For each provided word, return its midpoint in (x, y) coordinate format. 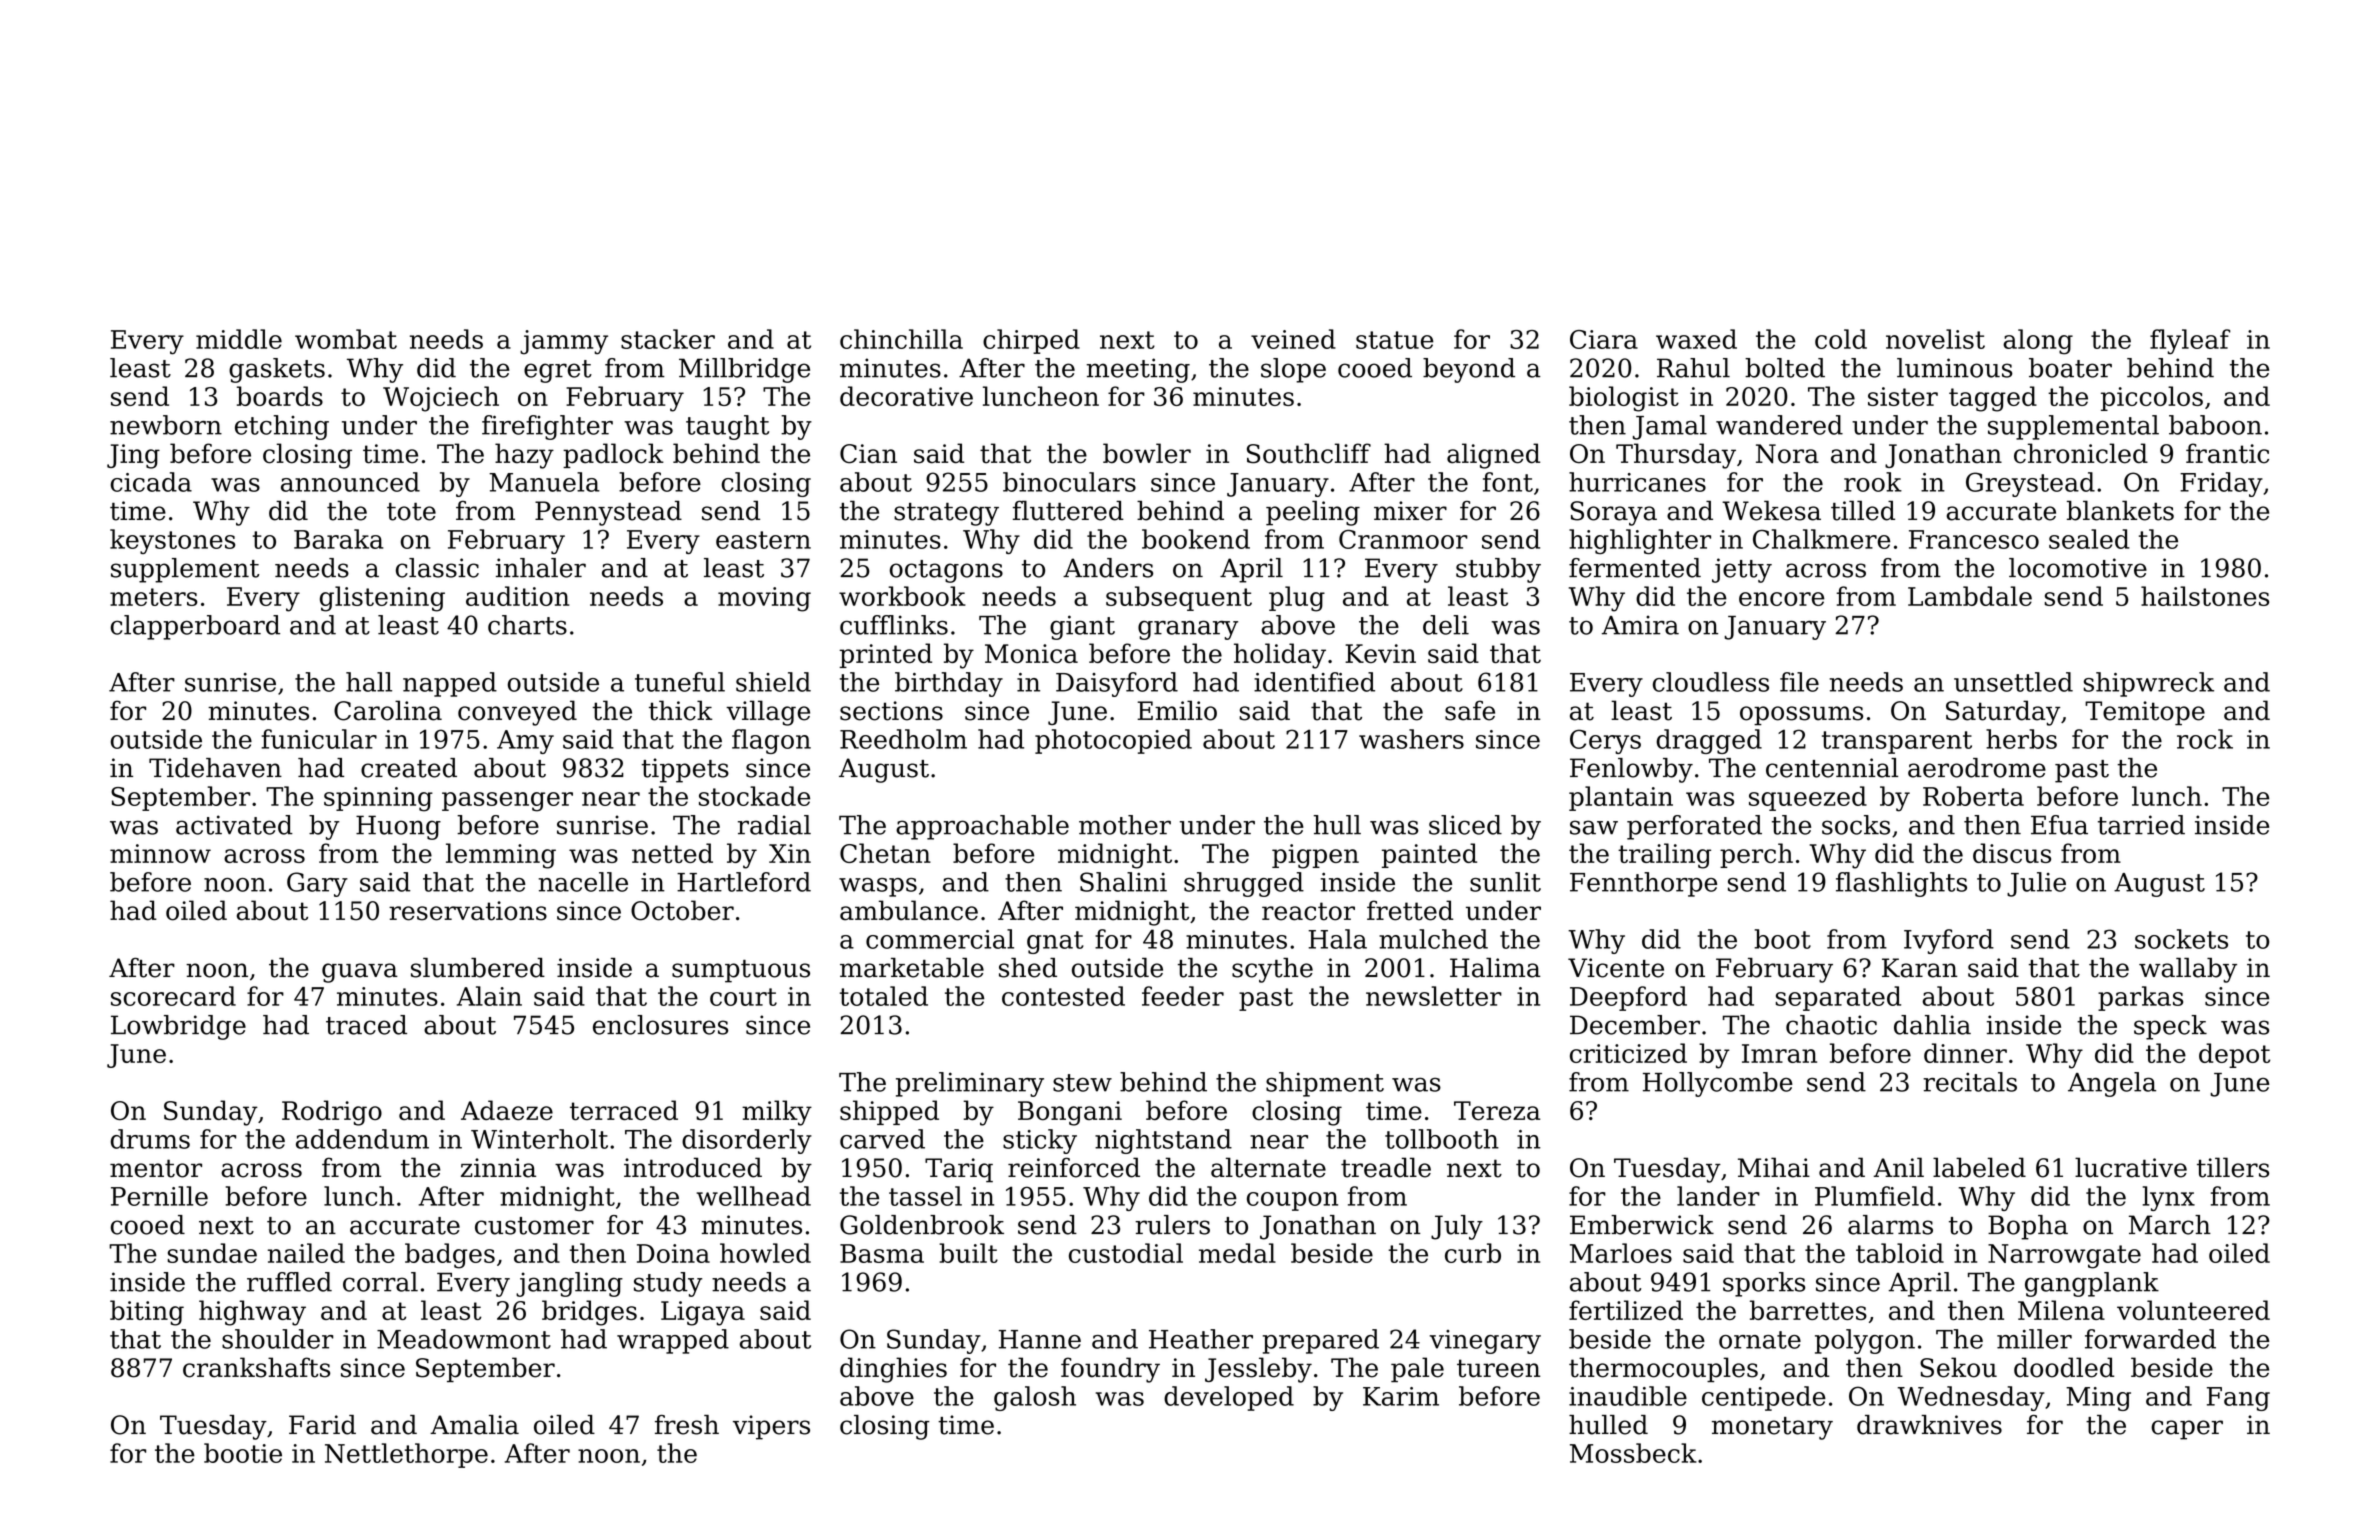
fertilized (1626, 1310)
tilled (1863, 510)
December (1635, 1025)
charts (527, 625)
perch (1756, 855)
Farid (322, 1425)
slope (1293, 370)
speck (2170, 1027)
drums (150, 1139)
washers (1411, 739)
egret (558, 371)
